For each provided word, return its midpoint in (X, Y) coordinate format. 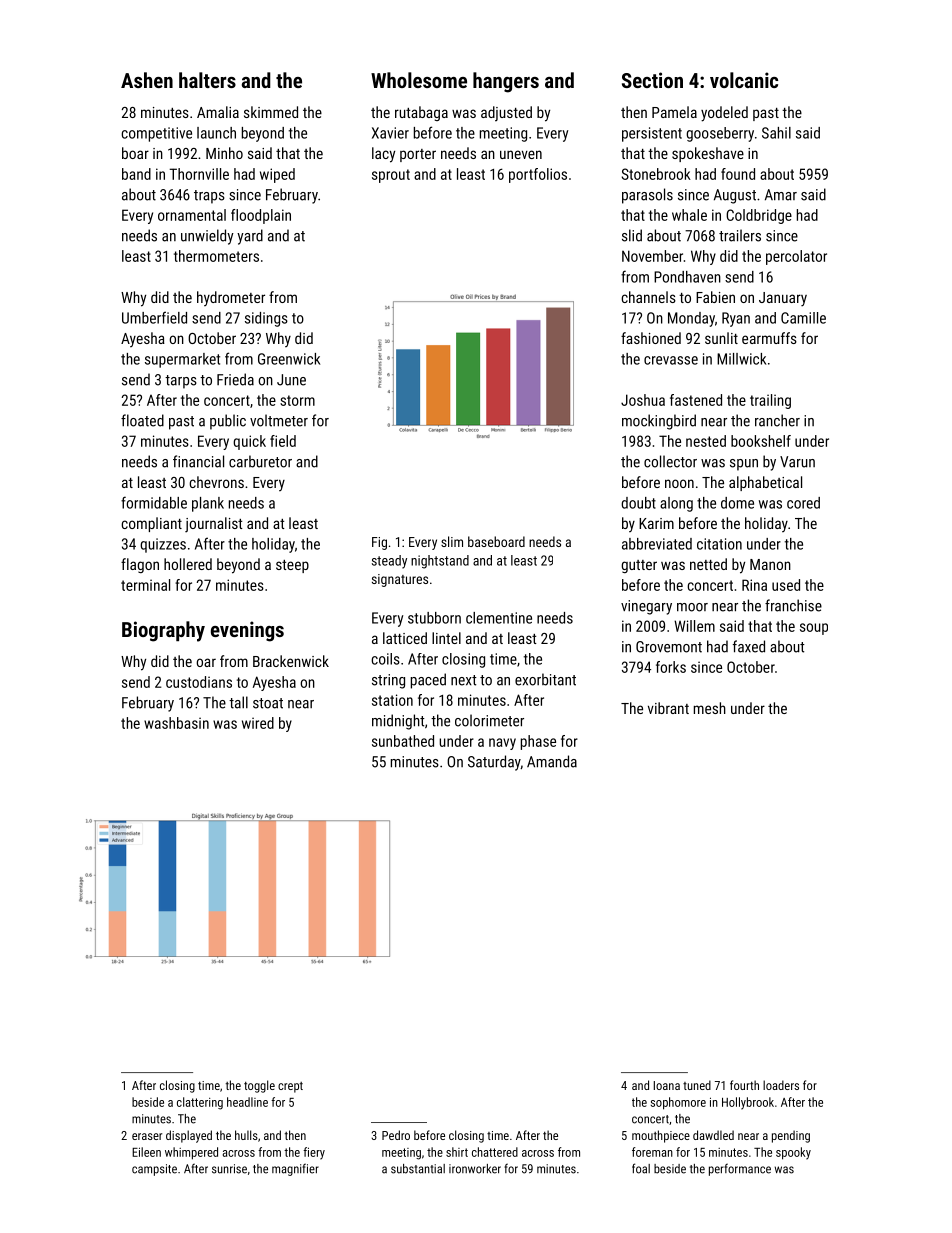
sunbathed (403, 741)
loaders (781, 1085)
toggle (259, 1086)
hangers (506, 82)
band (136, 174)
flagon (140, 565)
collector (670, 461)
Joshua (643, 400)
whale (689, 215)
